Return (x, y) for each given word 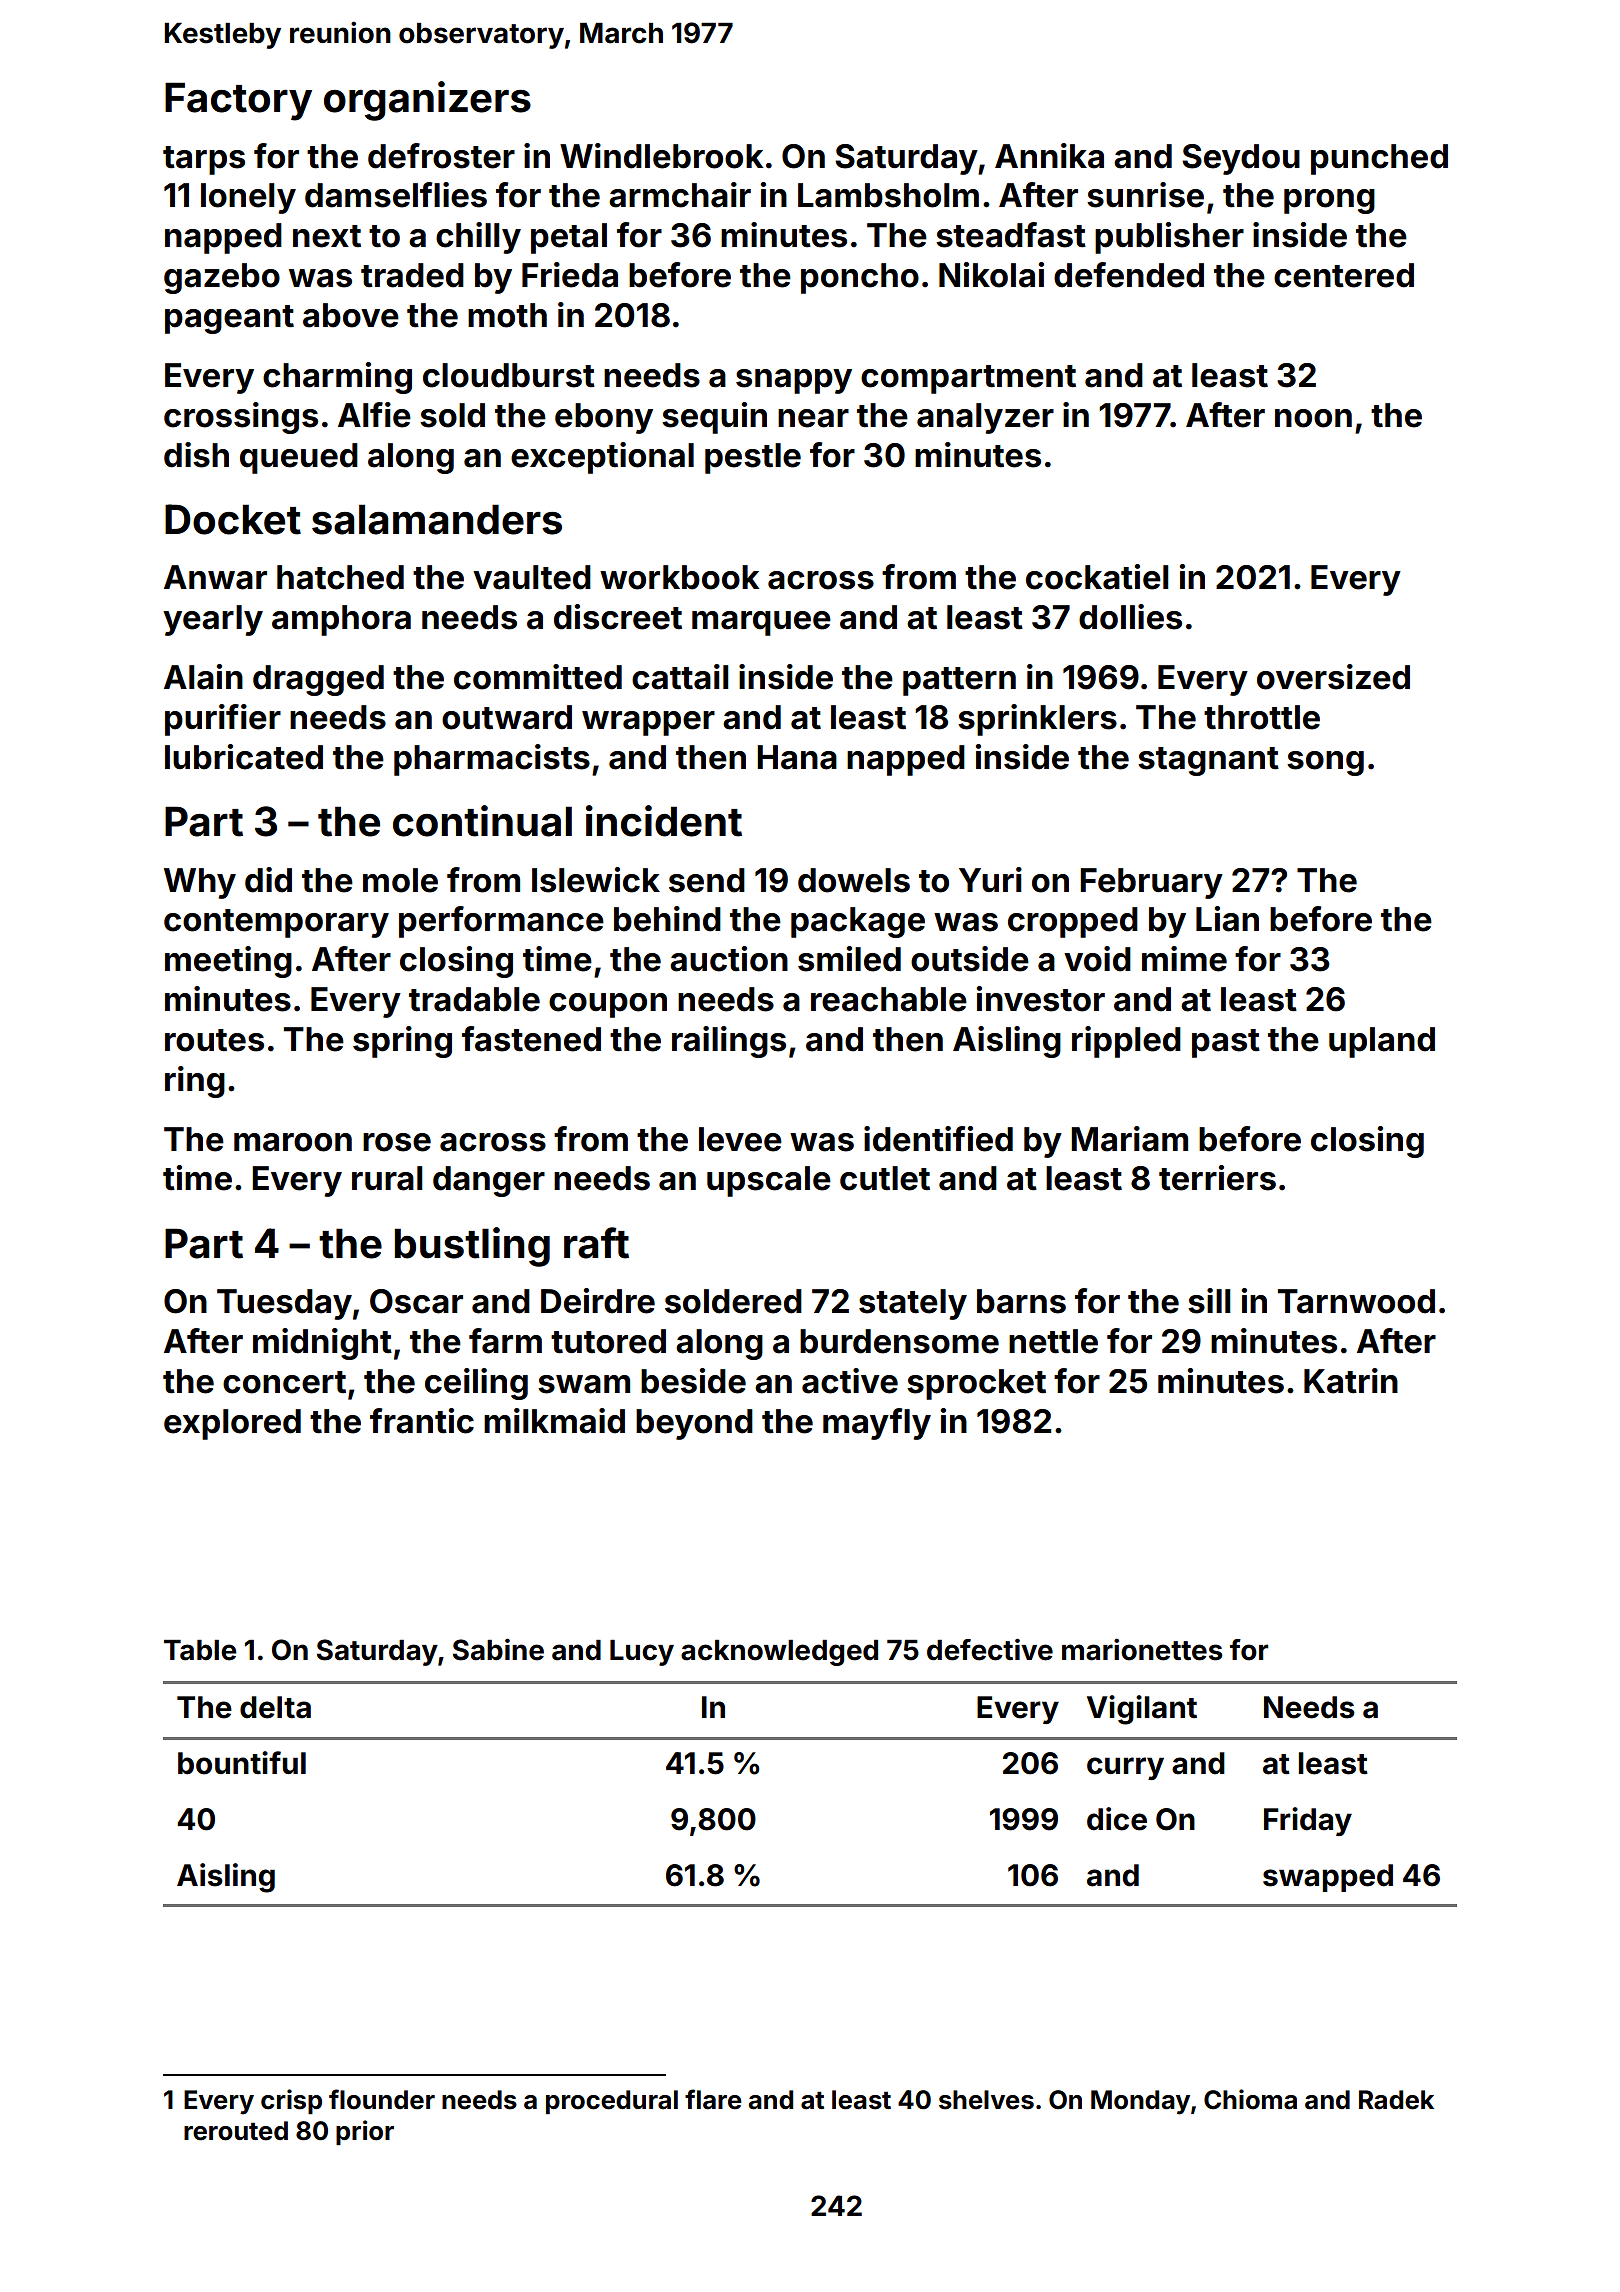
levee (740, 1139)
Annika (1049, 156)
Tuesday (284, 1304)
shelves (986, 2100)
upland (1382, 1042)
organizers (427, 101)
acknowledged (779, 1653)
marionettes (1142, 1649)
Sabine (498, 1649)
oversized (1333, 677)
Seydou (1241, 159)
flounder (382, 2099)
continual (482, 821)
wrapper (648, 723)
